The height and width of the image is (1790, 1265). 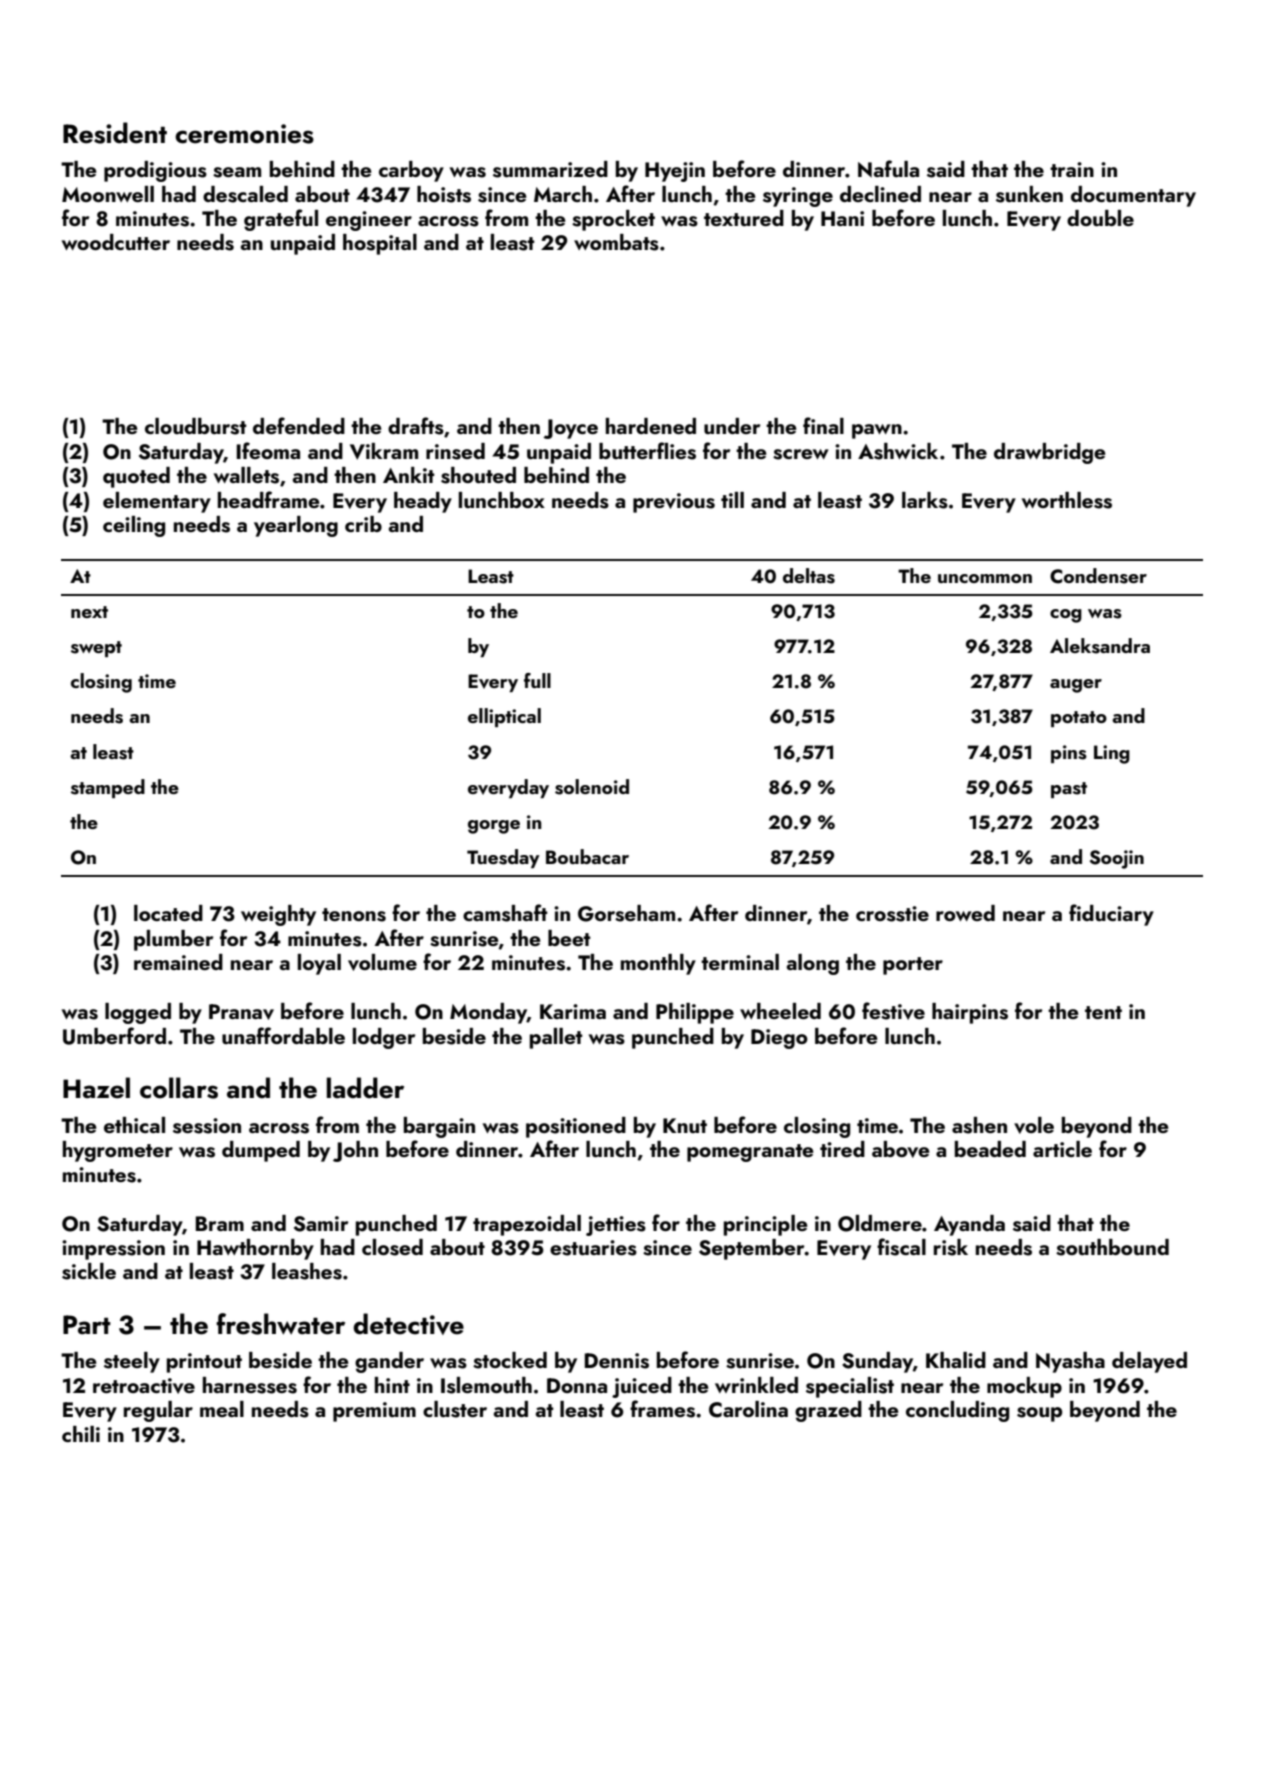 I want to click on article, so click(x=1062, y=1149).
